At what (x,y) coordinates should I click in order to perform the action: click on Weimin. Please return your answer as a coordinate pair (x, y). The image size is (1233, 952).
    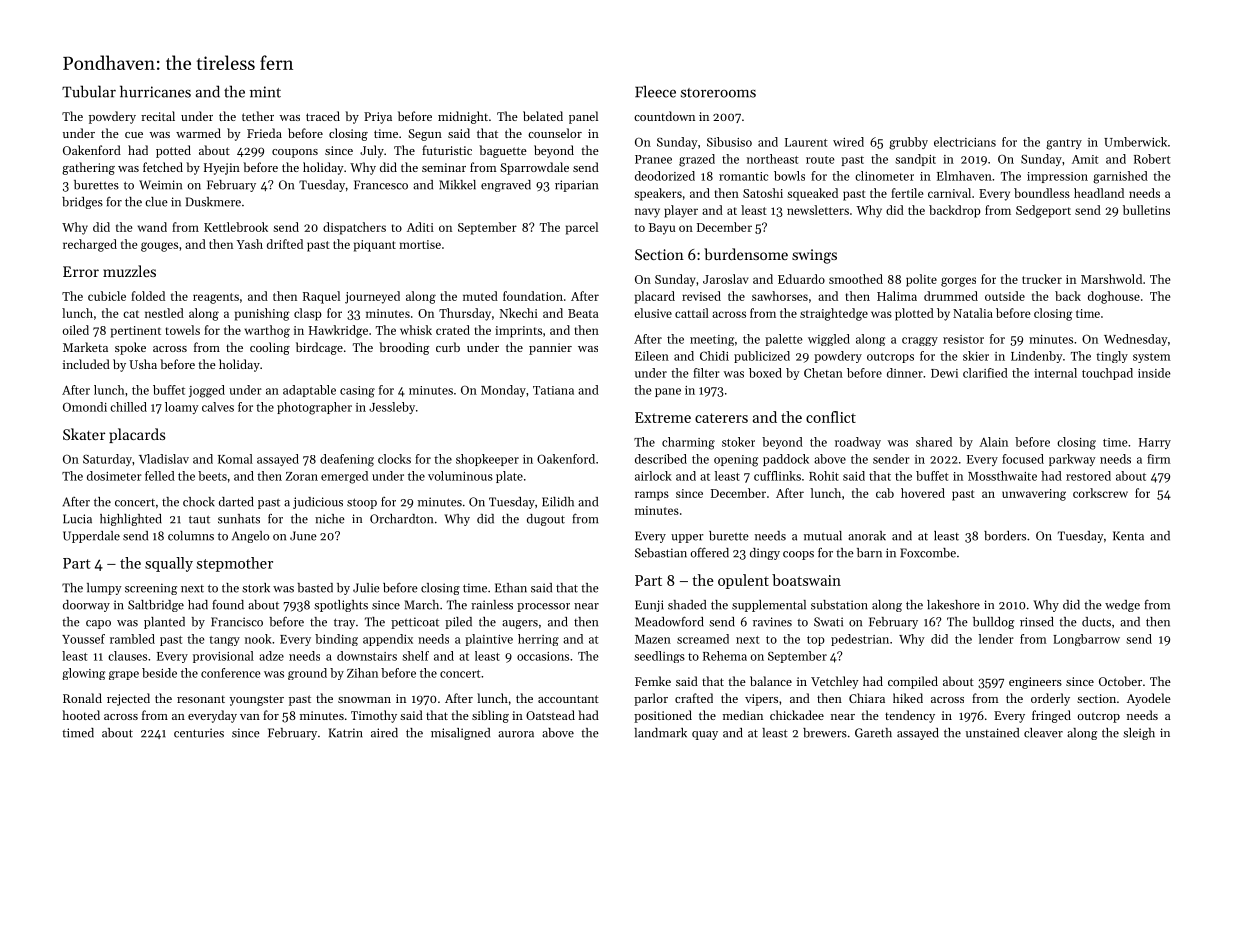
    Looking at the image, I should click on (160, 185).
